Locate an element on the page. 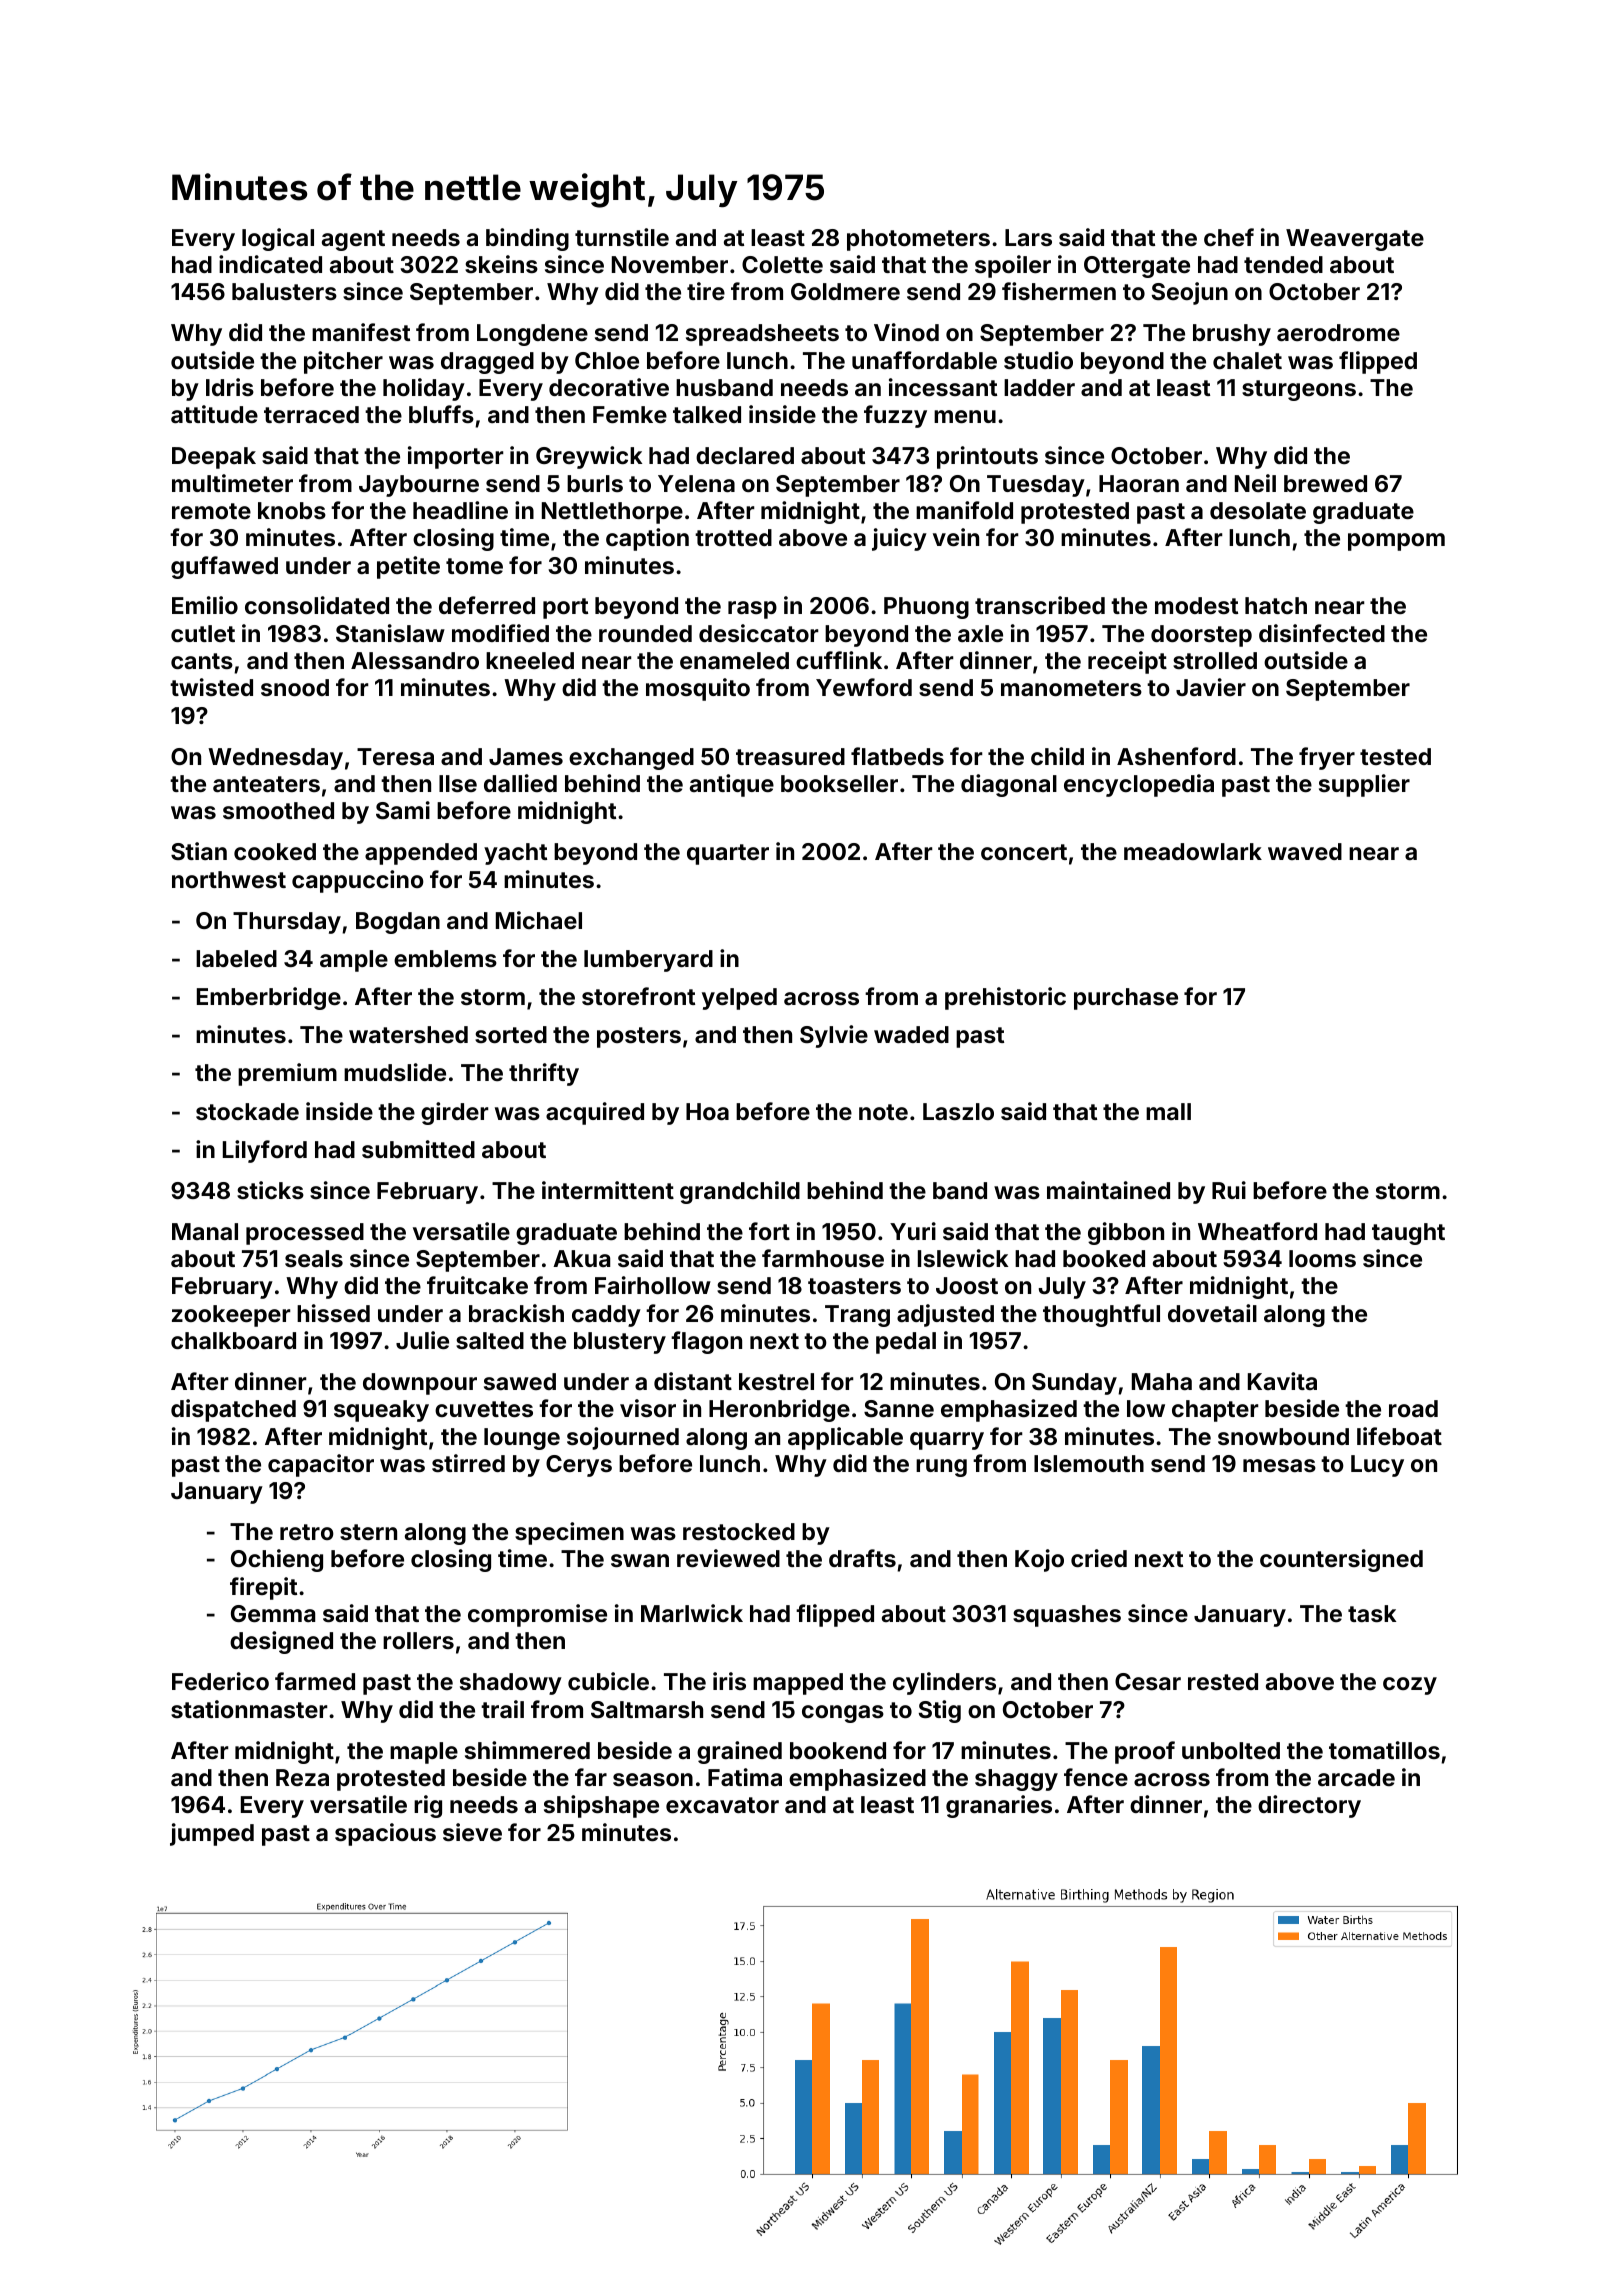 The width and height of the page is (1620, 2292). taught is located at coordinates (1408, 1234).
